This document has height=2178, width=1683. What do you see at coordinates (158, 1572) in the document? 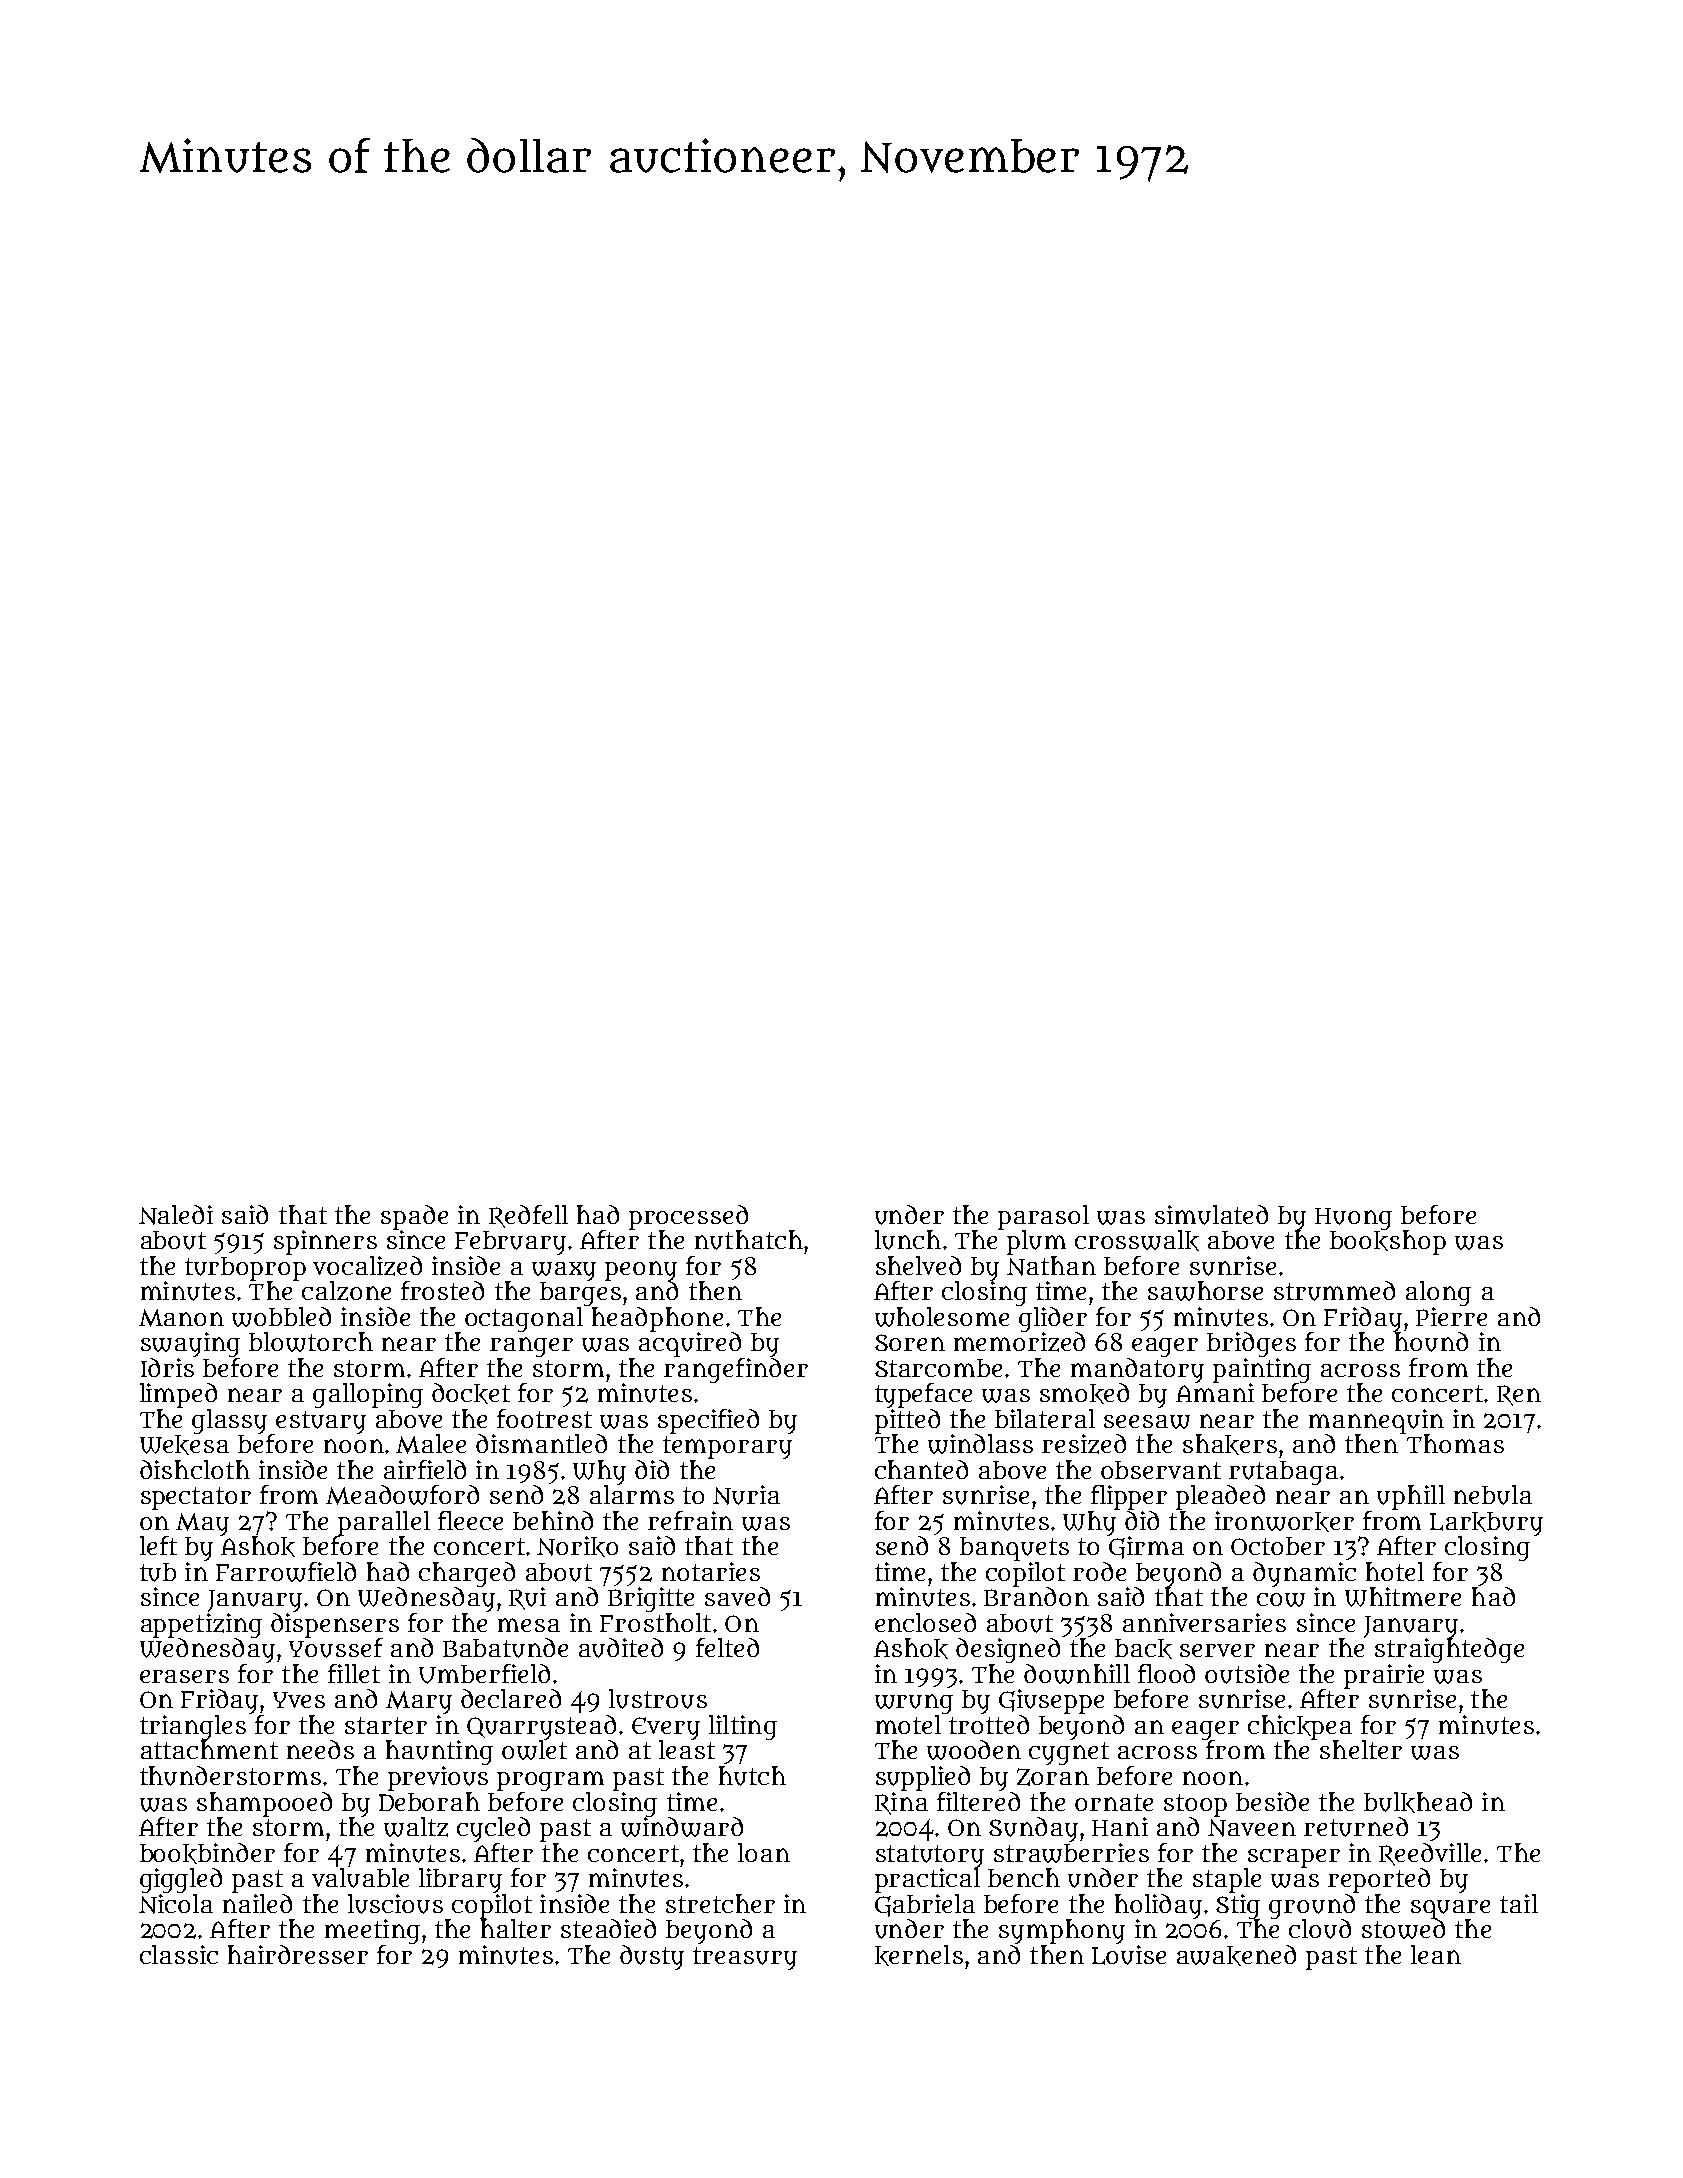
I see `tub` at bounding box center [158, 1572].
